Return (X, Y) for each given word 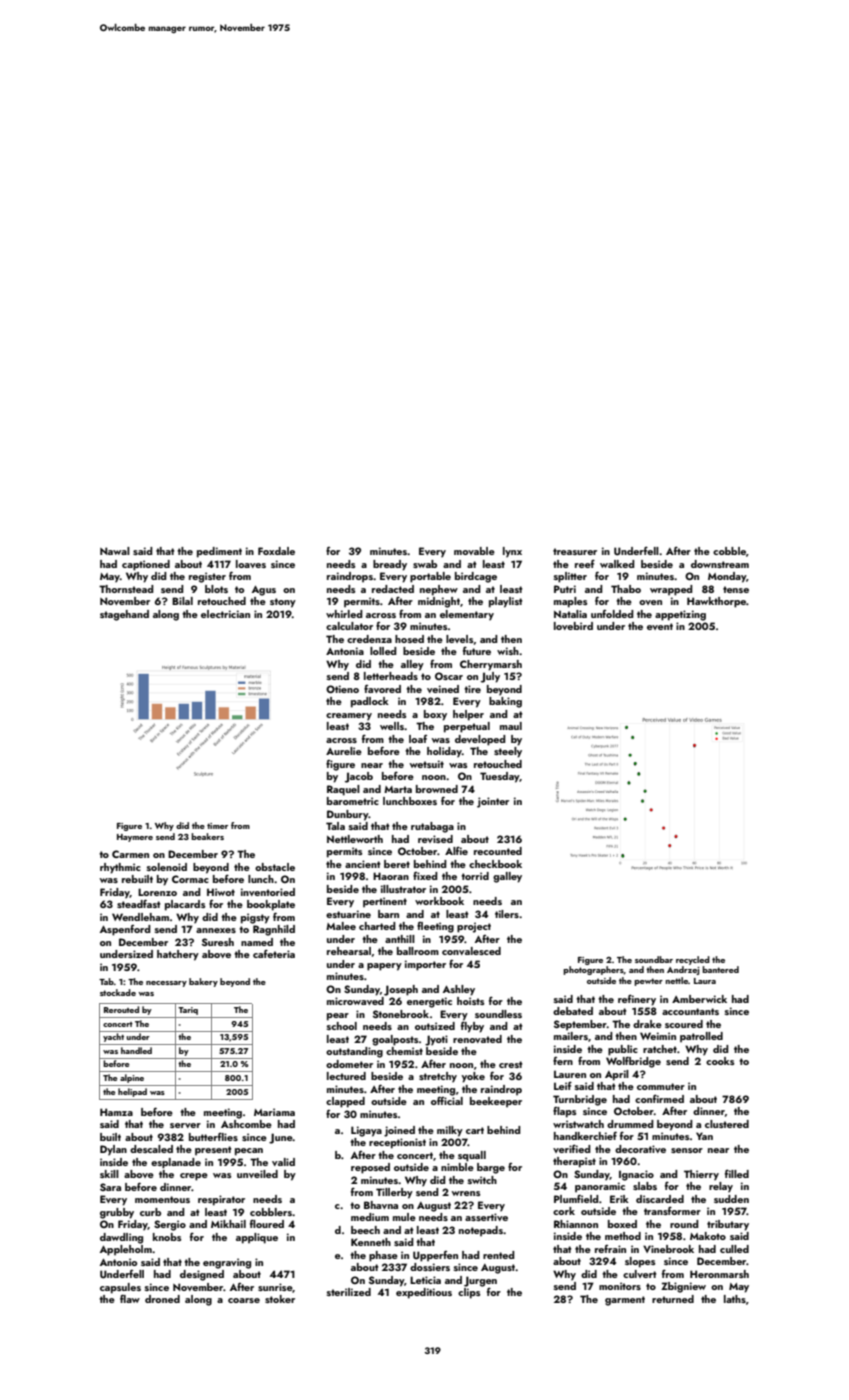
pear (338, 1017)
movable (474, 551)
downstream (720, 564)
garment (625, 1301)
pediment (219, 552)
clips (469, 1293)
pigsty (255, 918)
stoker (280, 1299)
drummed (630, 1124)
